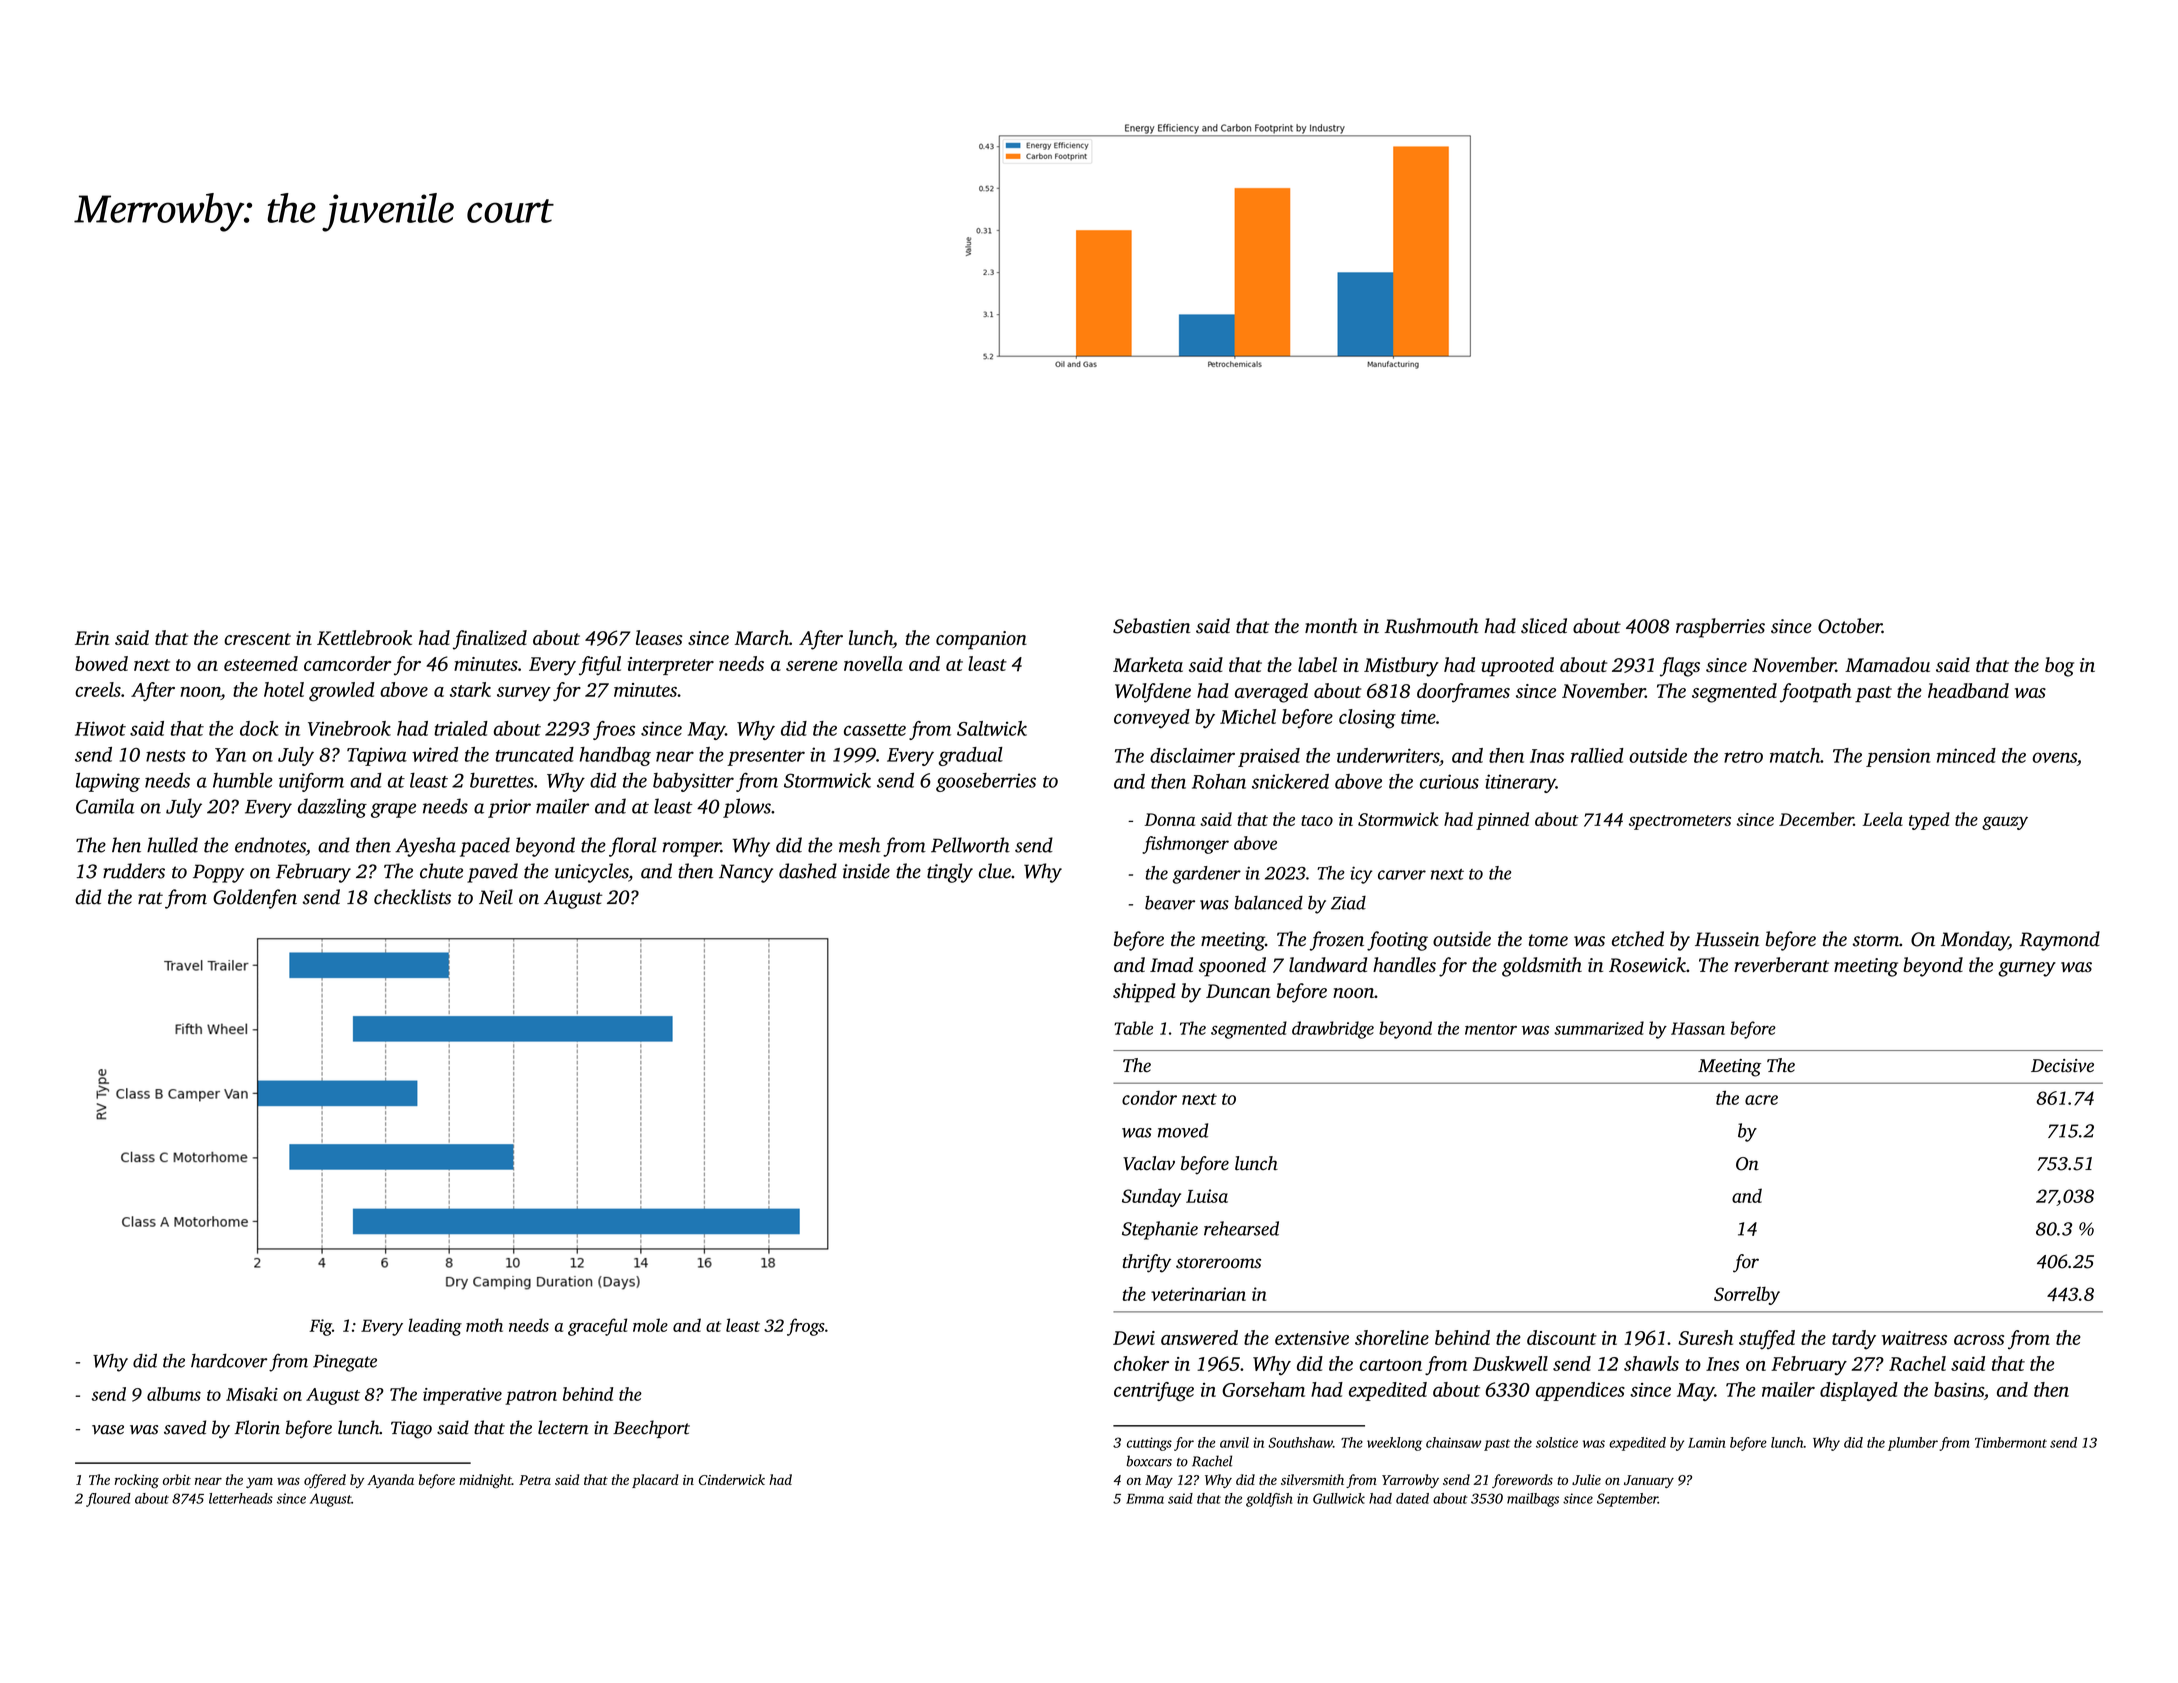  Describe the element at coordinates (1401, 667) in the document. I see `Mistbury` at that location.
